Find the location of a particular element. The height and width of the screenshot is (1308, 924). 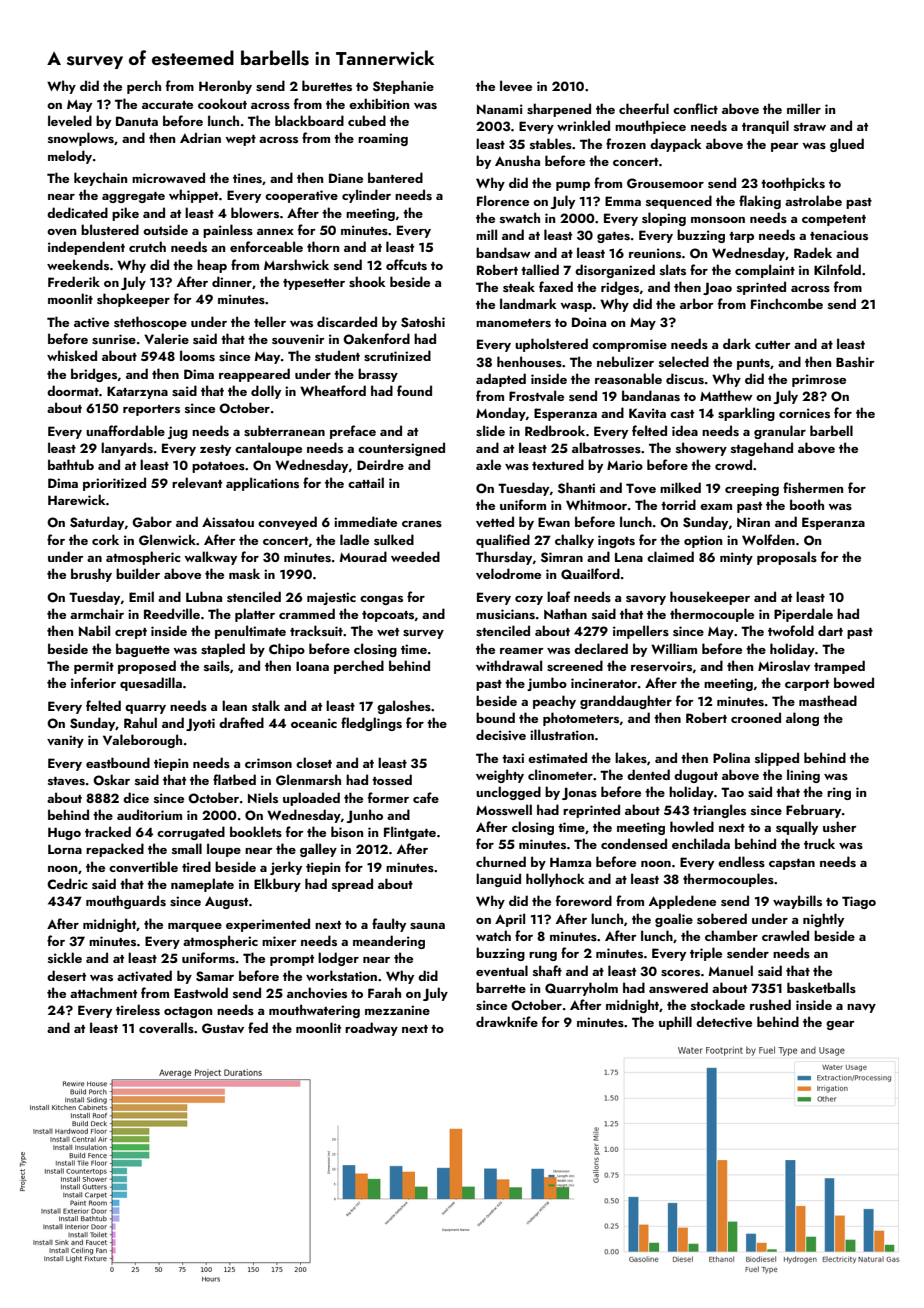

galoshes is located at coordinates (404, 707).
